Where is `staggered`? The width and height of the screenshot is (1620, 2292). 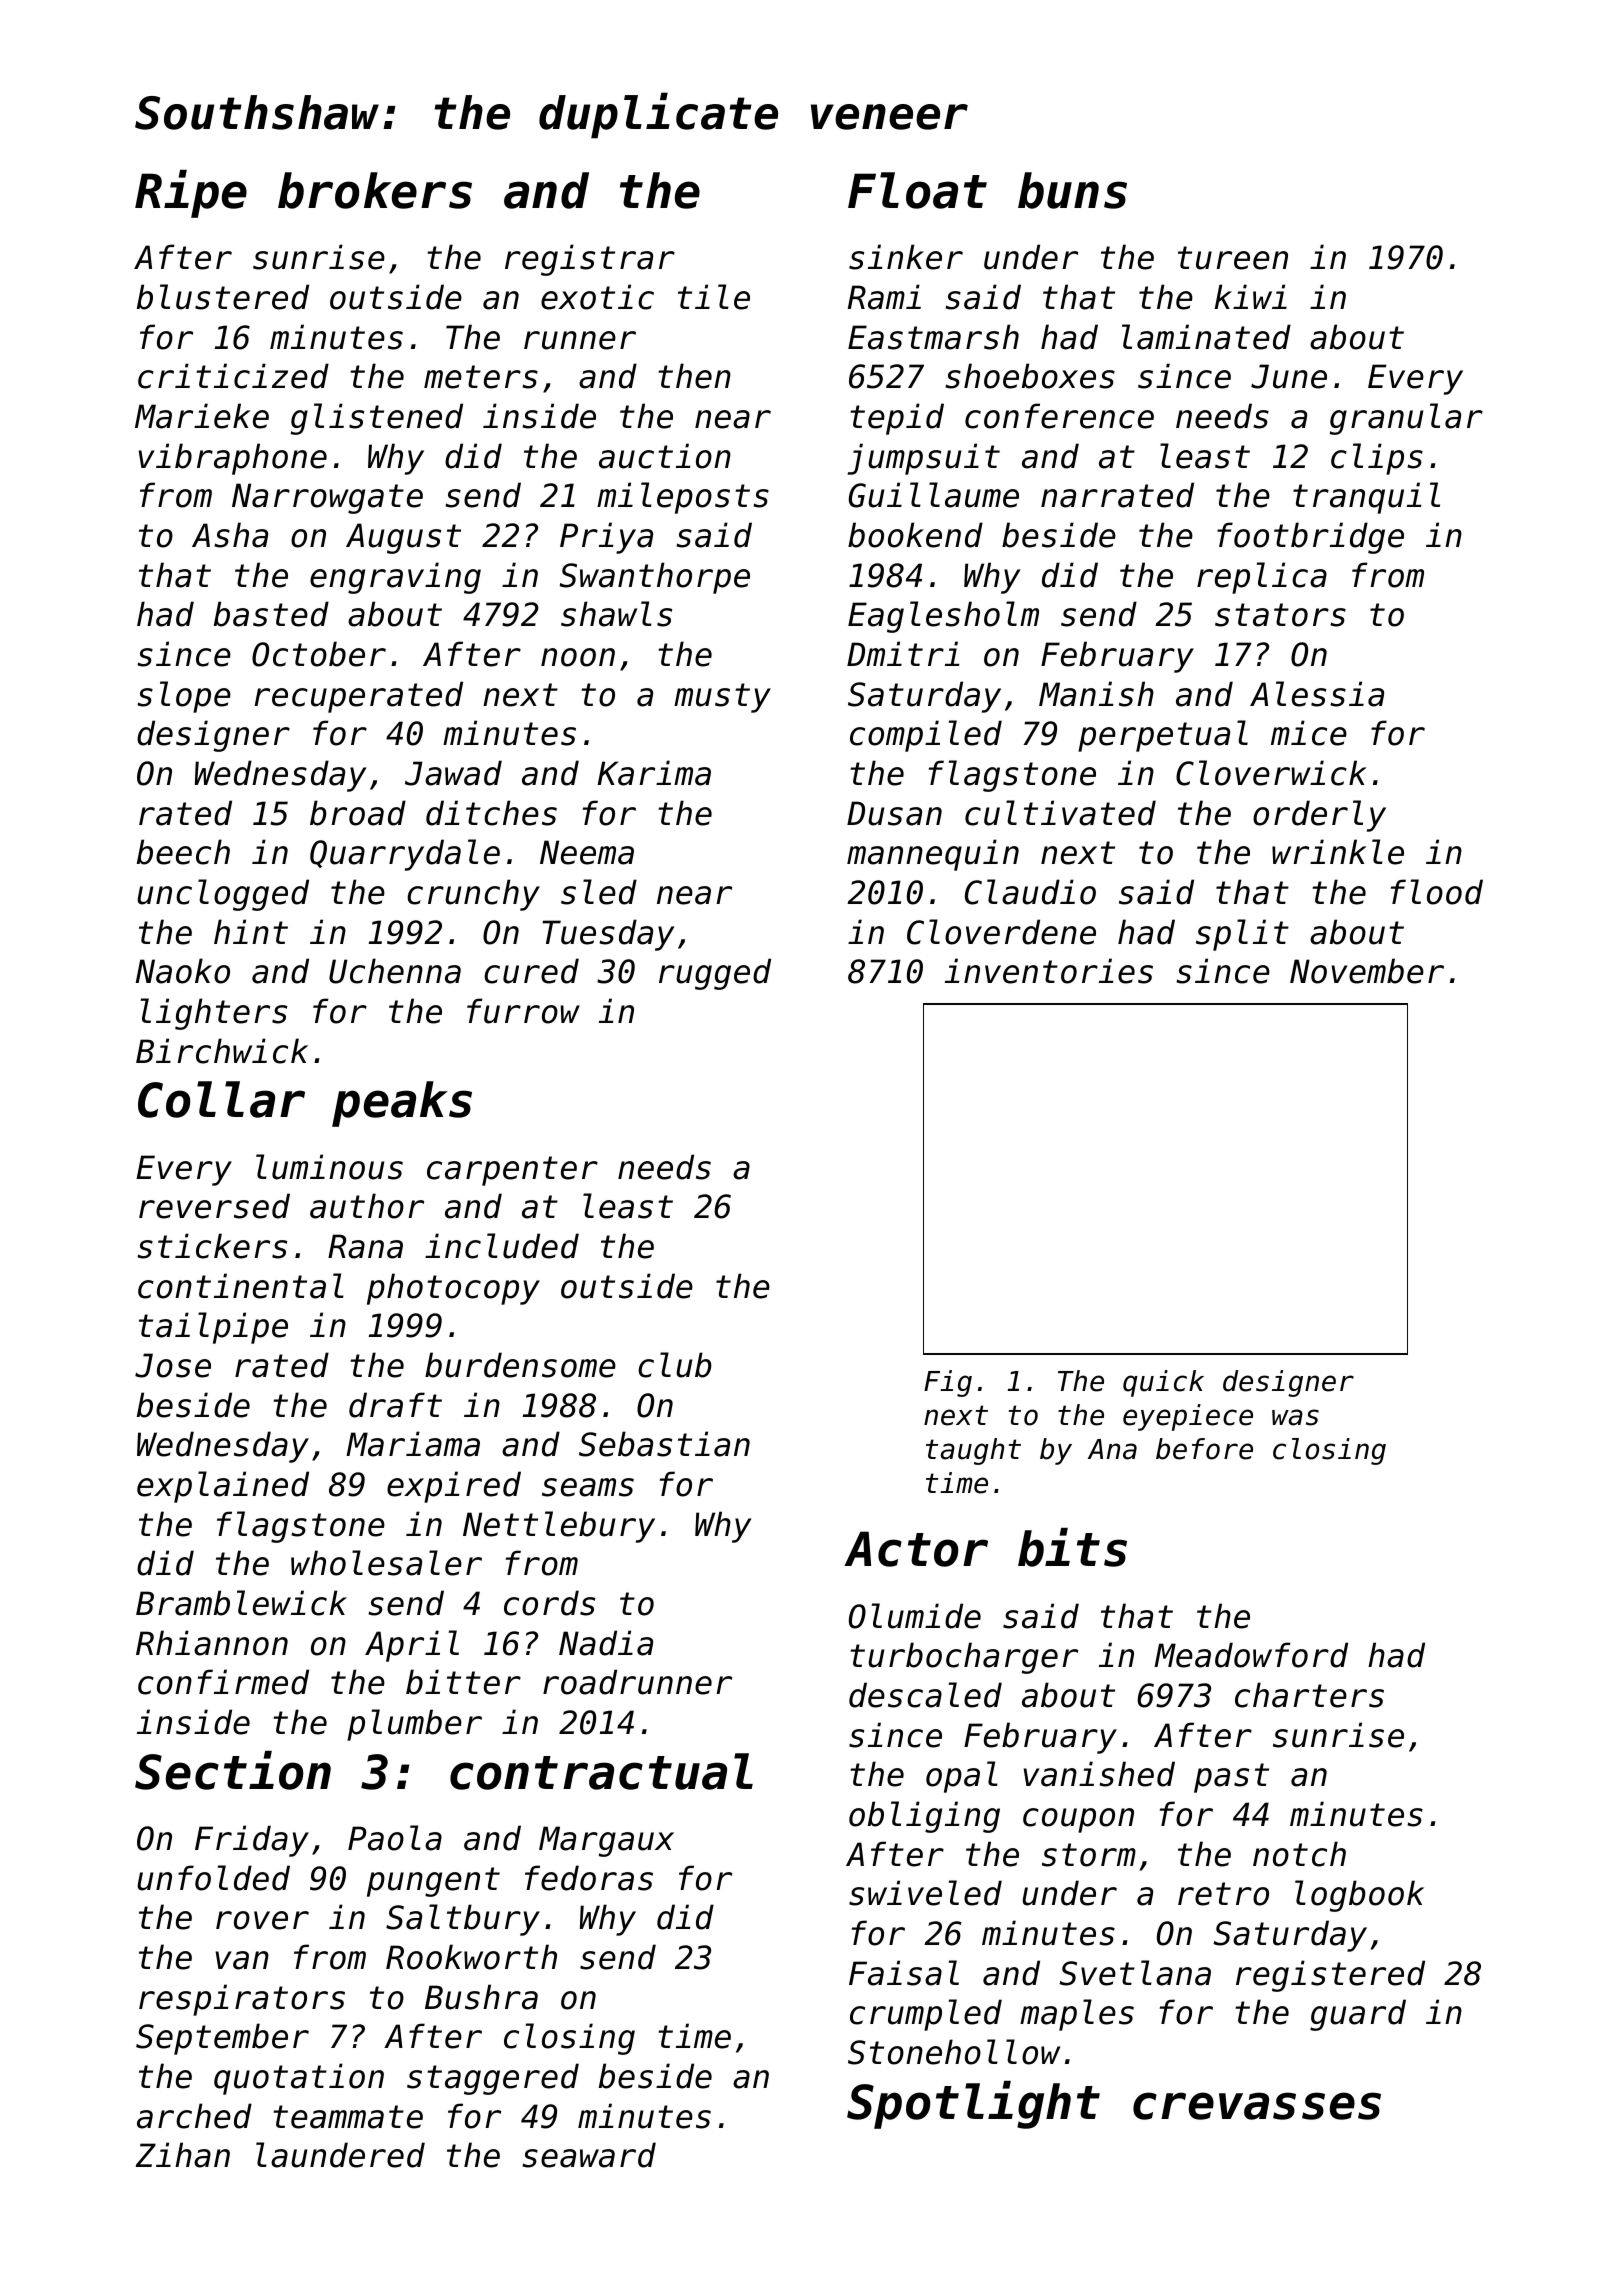 staggered is located at coordinates (493, 2079).
